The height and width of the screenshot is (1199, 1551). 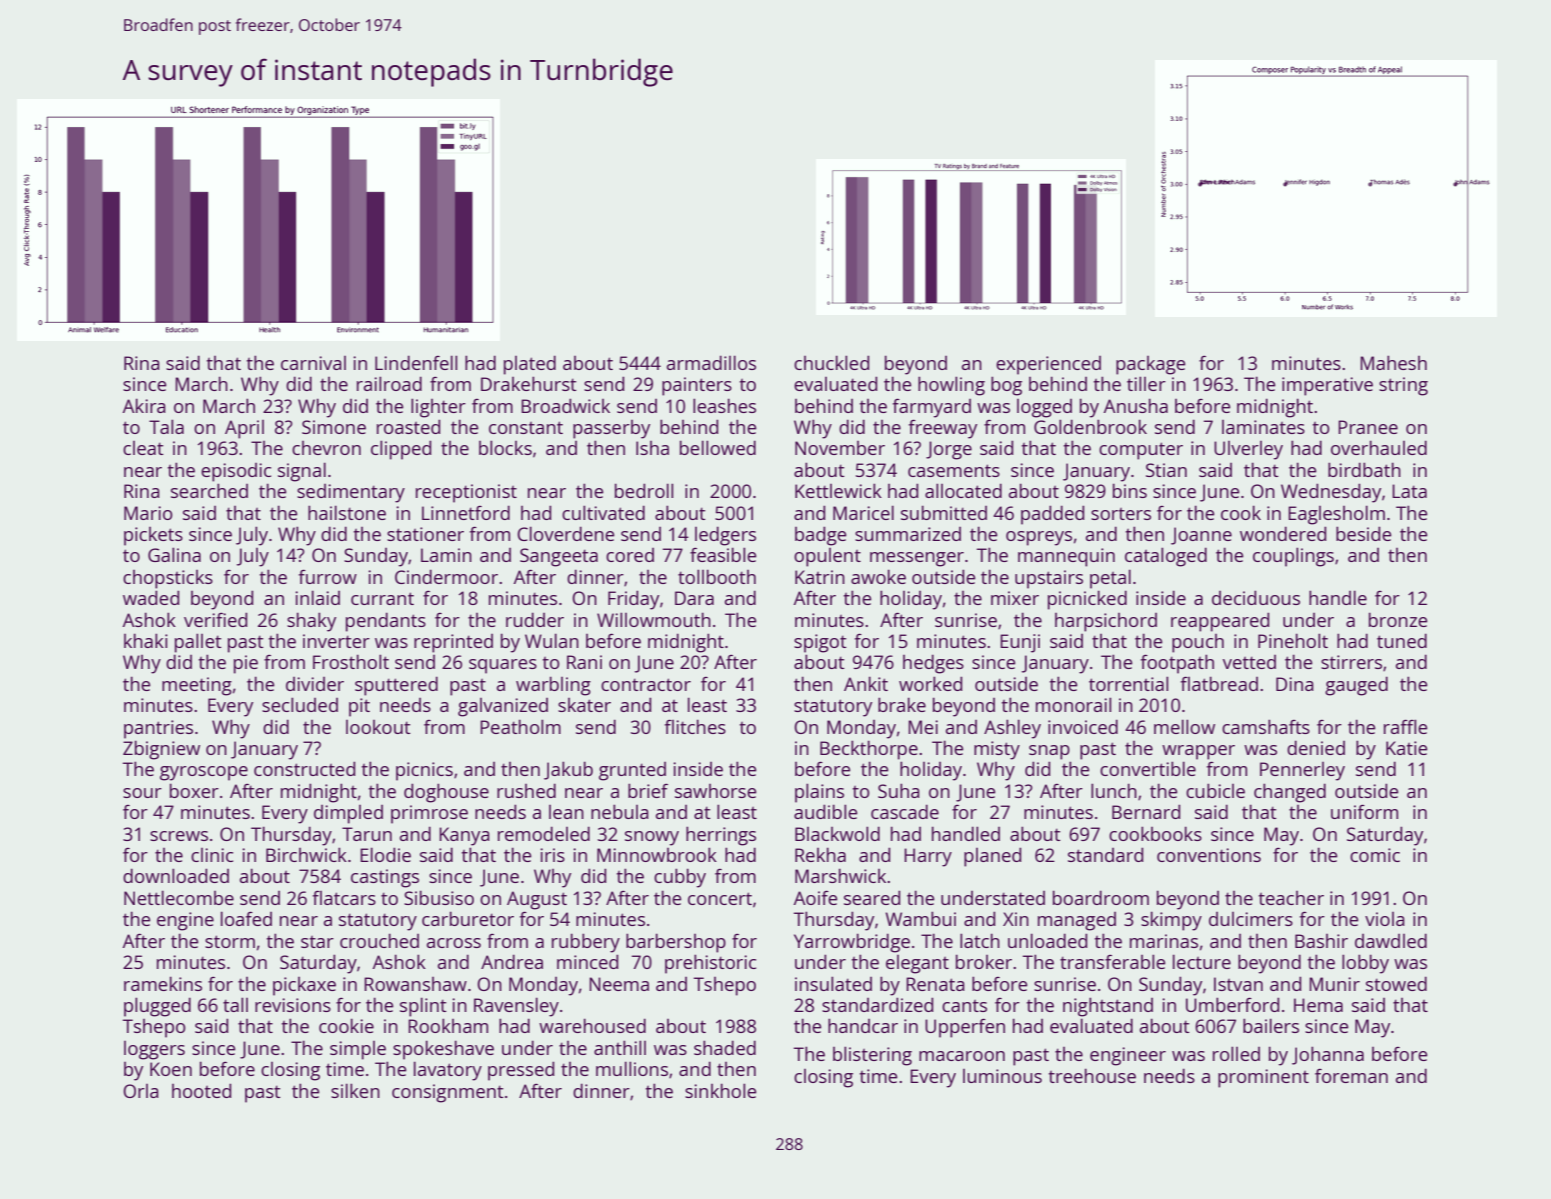 What do you see at coordinates (1066, 557) in the screenshot?
I see `mannequin` at bounding box center [1066, 557].
